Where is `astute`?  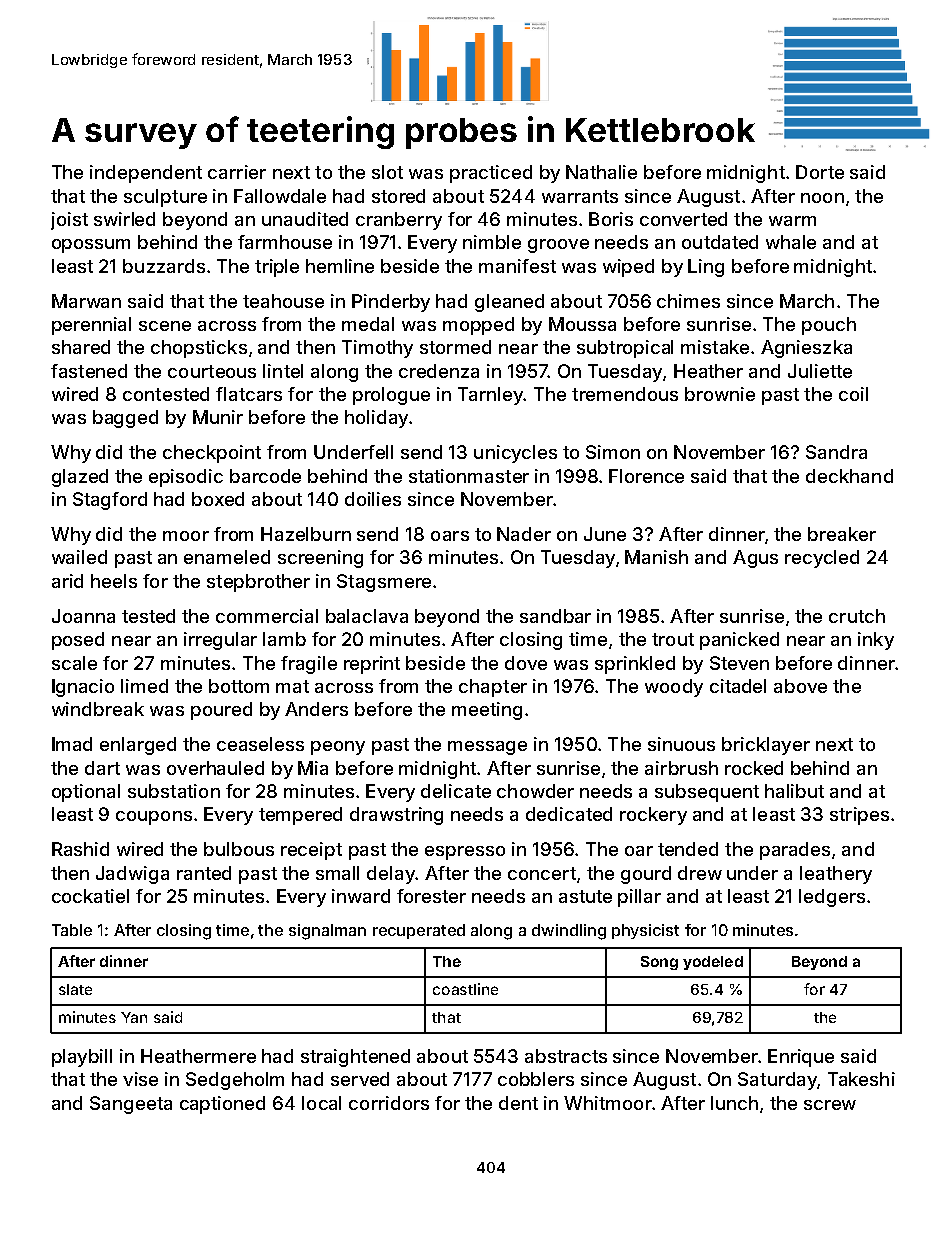 astute is located at coordinates (585, 896).
